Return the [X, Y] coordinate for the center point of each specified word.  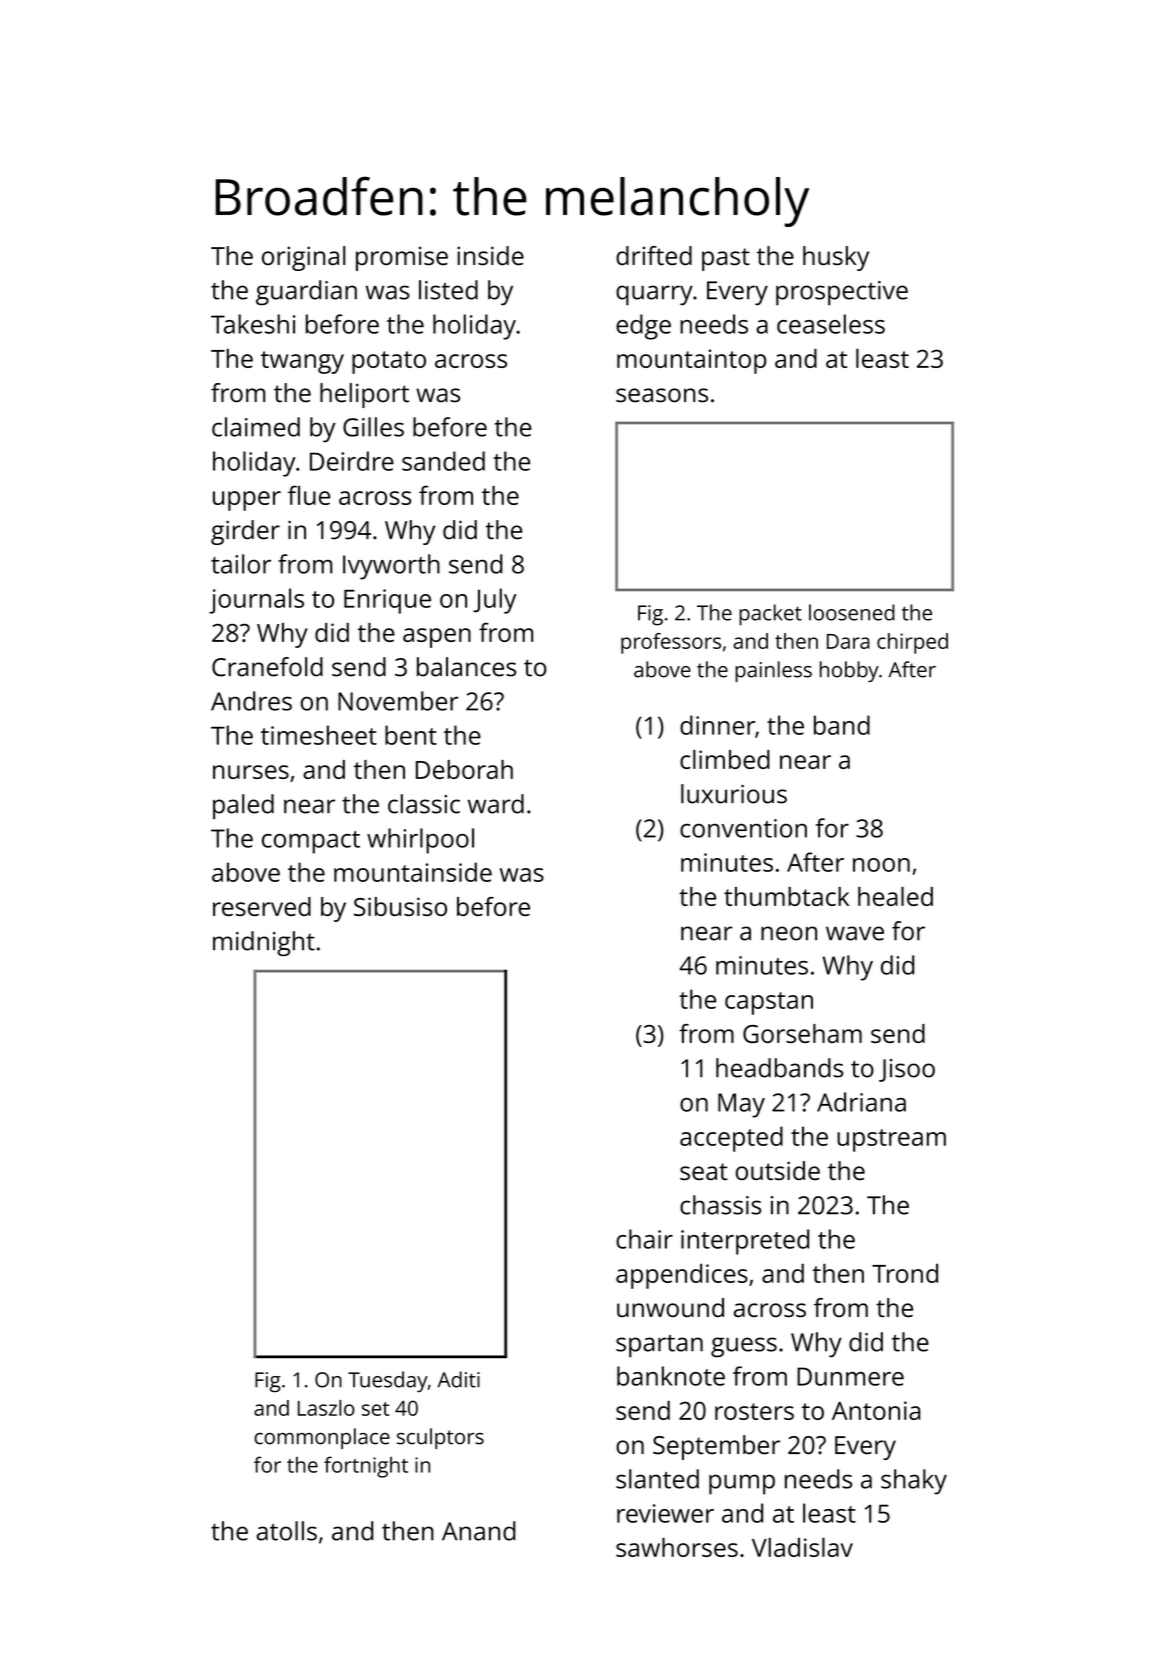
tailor [241, 564]
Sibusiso [400, 906]
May [741, 1105]
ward [496, 804]
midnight [264, 943]
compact [311, 842]
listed [448, 290]
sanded [443, 461]
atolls [287, 1531]
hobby [849, 671]
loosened [852, 612]
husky [836, 258]
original [303, 258]
